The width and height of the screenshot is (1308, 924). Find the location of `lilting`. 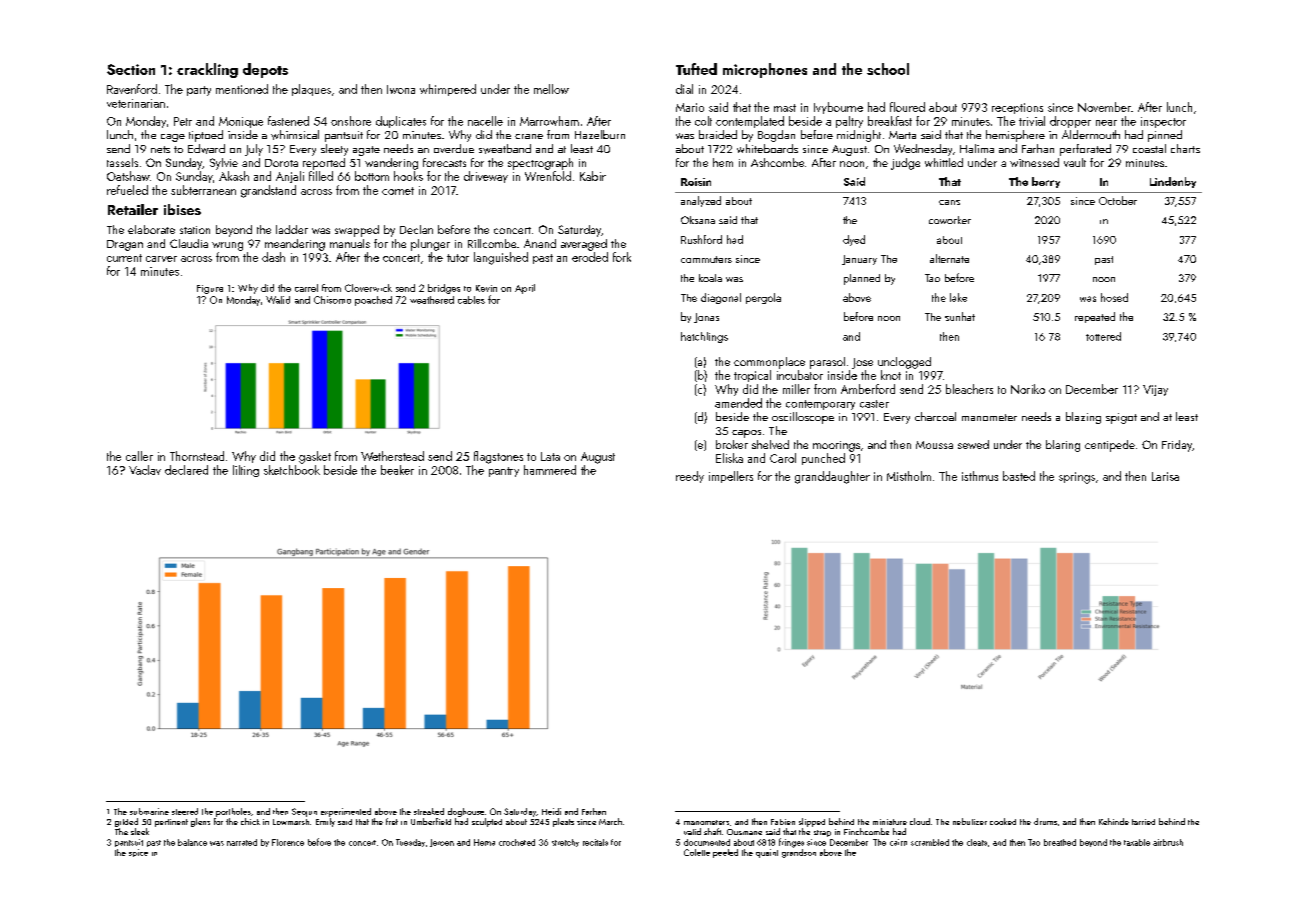

lilting is located at coordinates (246, 471).
